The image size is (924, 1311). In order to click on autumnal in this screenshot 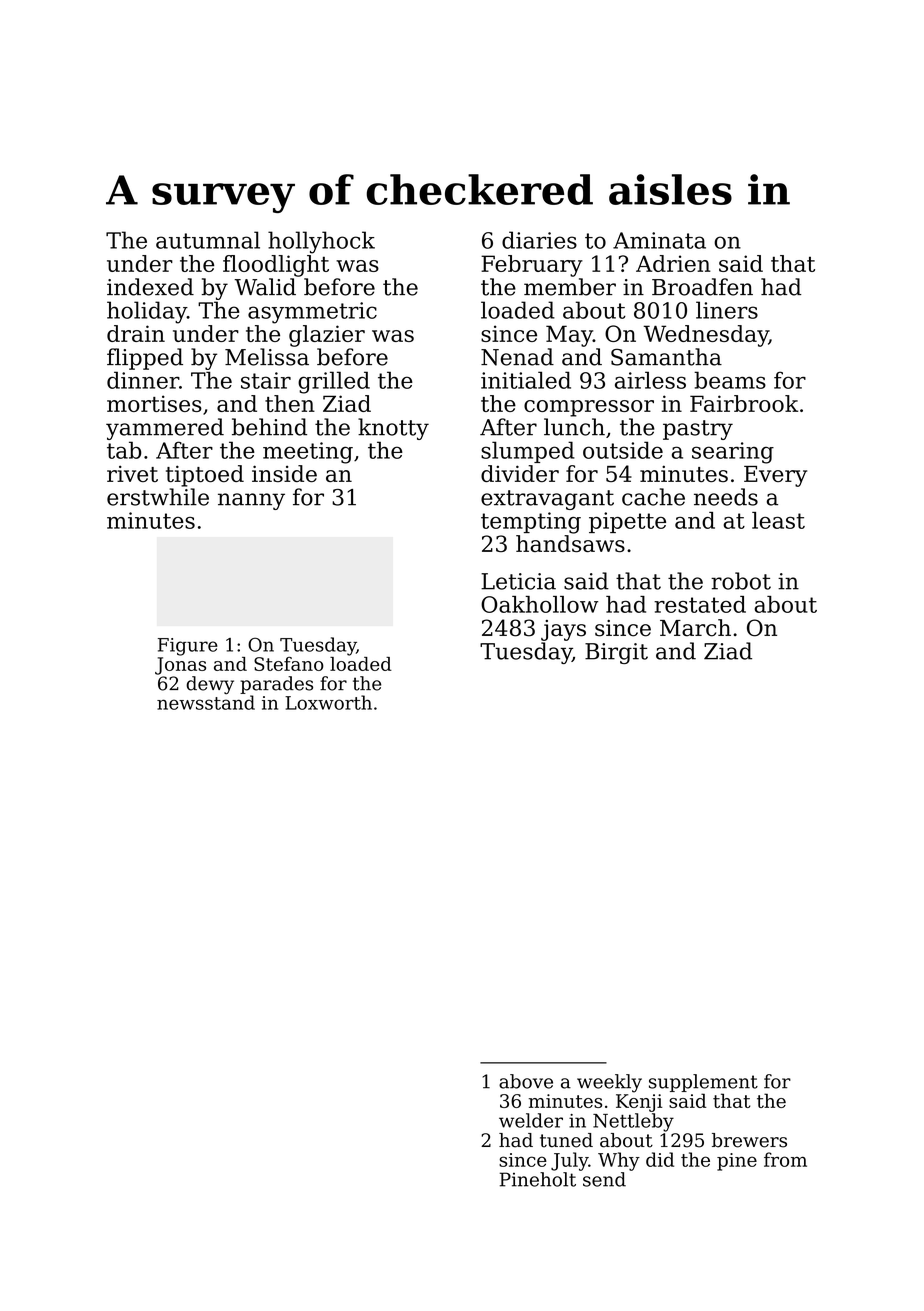, I will do `click(208, 240)`.
